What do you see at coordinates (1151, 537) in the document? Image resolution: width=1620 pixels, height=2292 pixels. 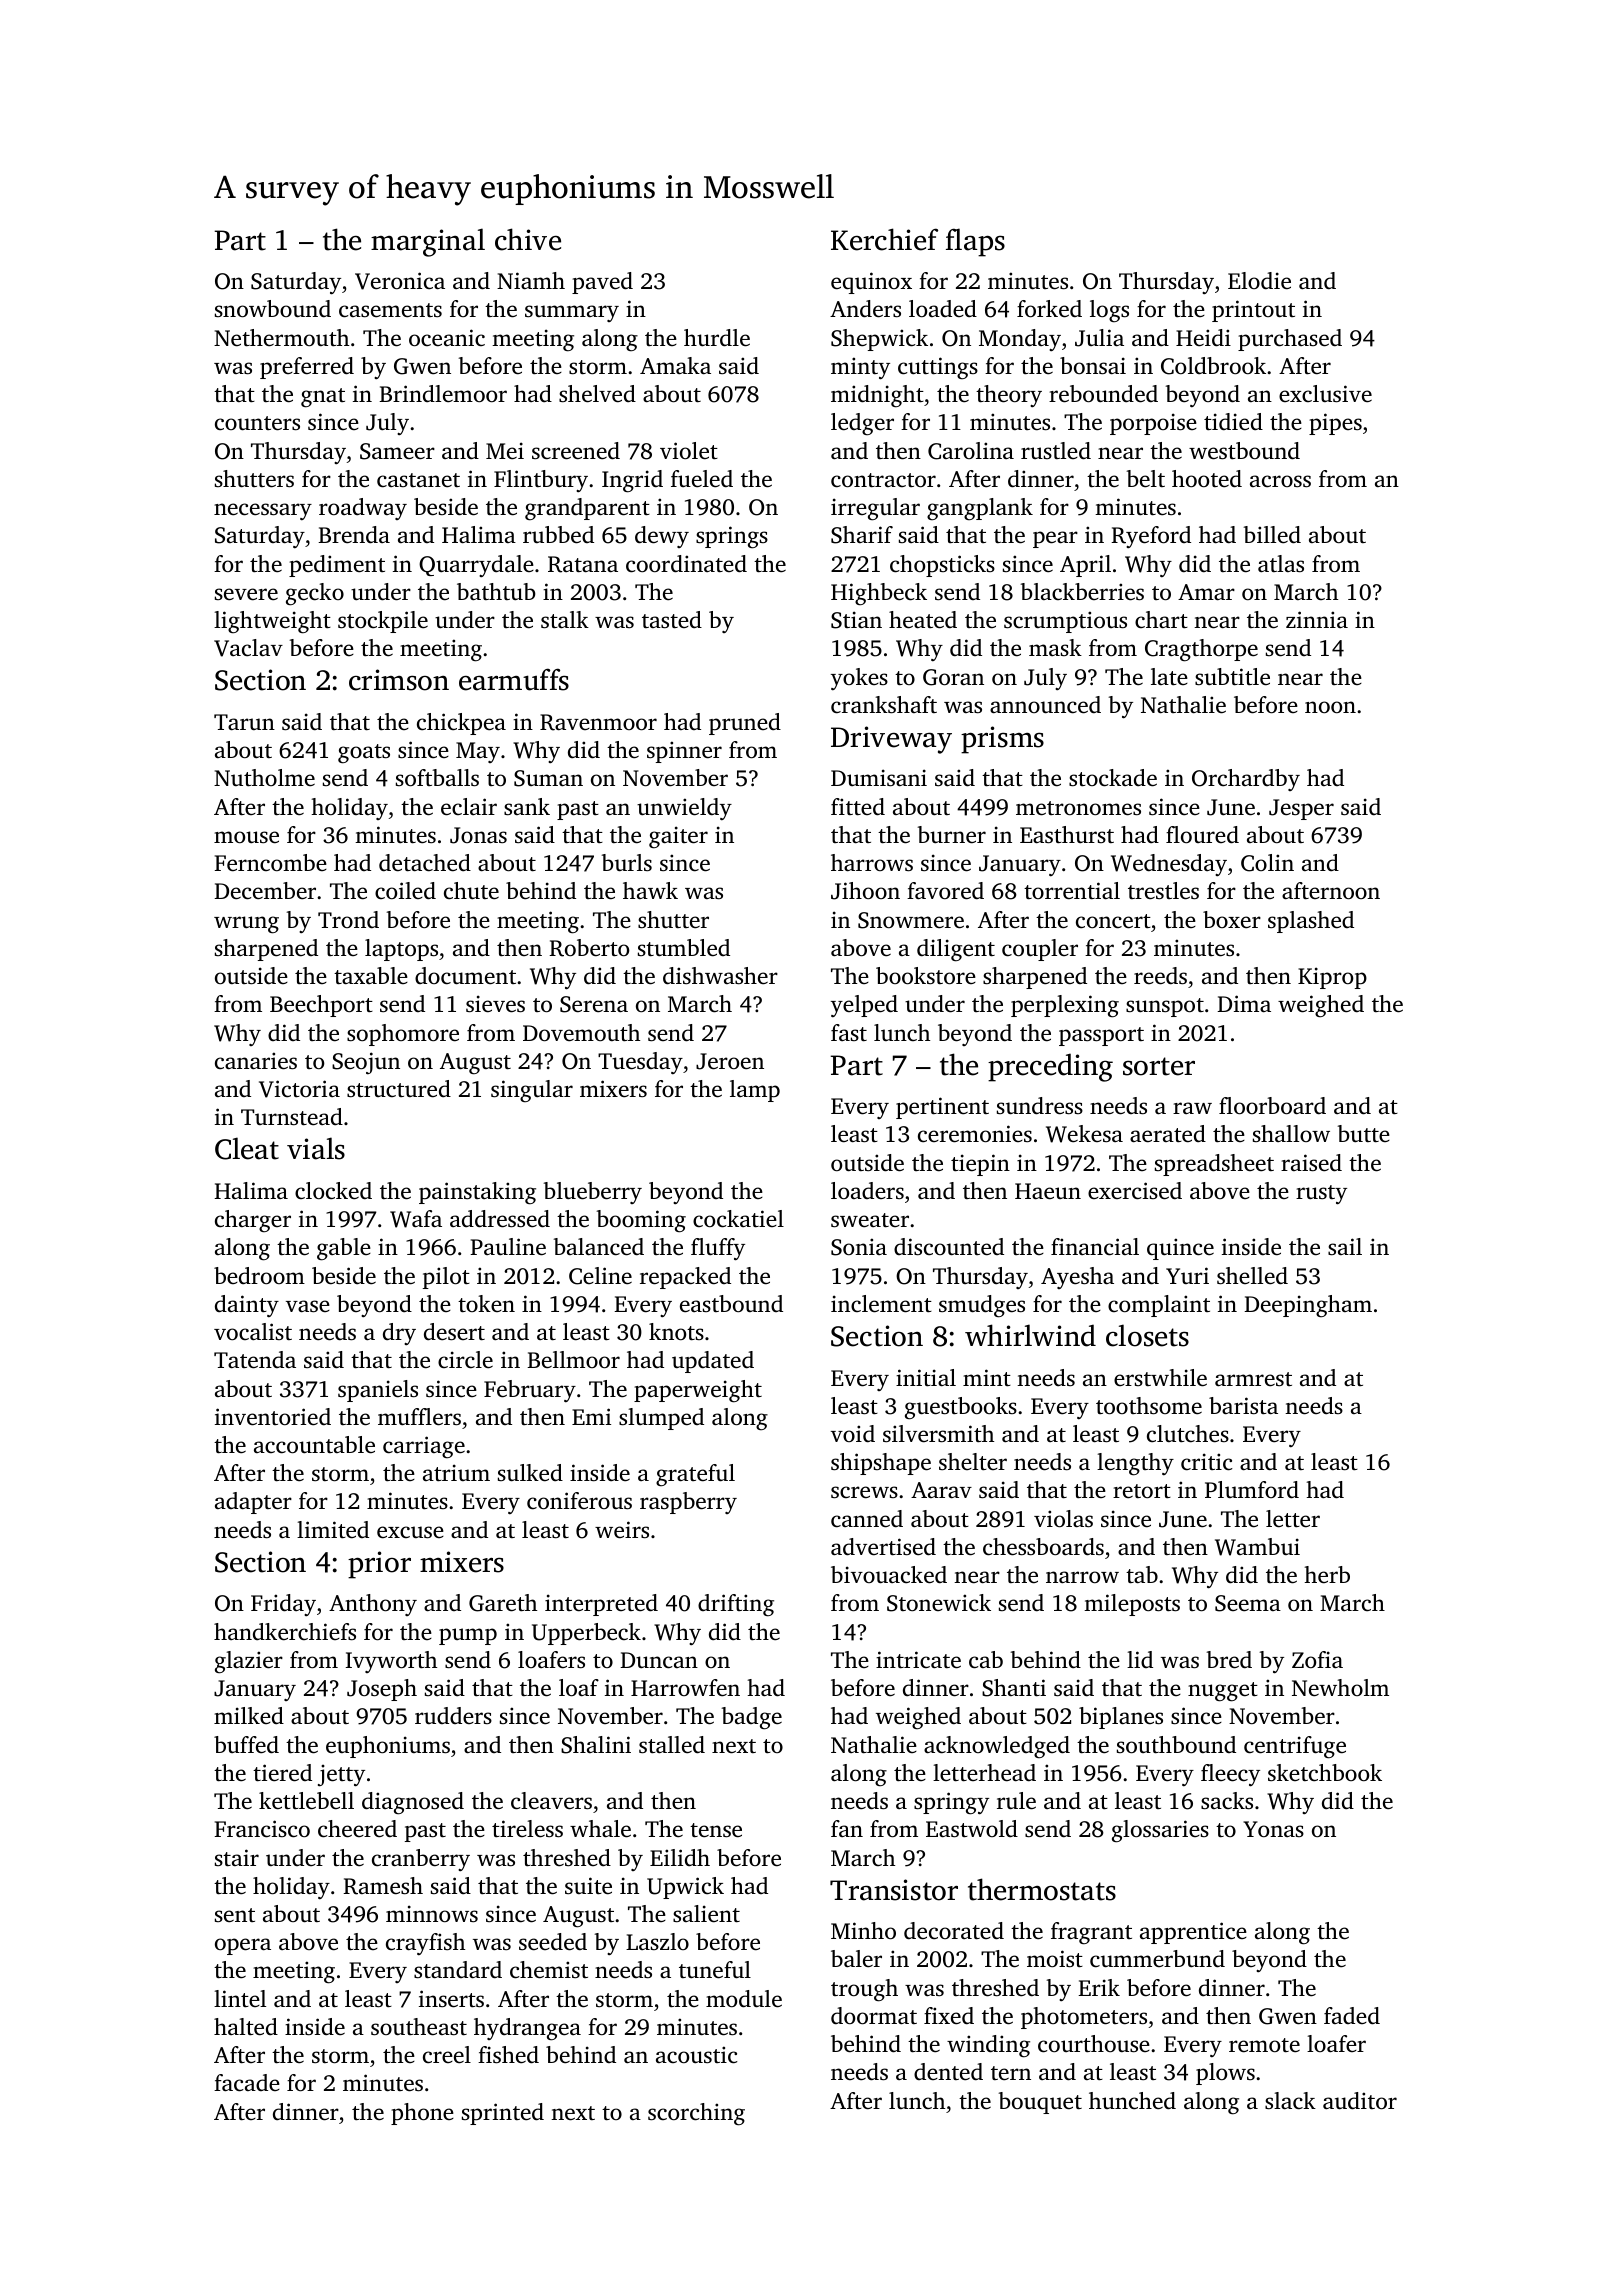 I see `Ryeford` at bounding box center [1151, 537].
